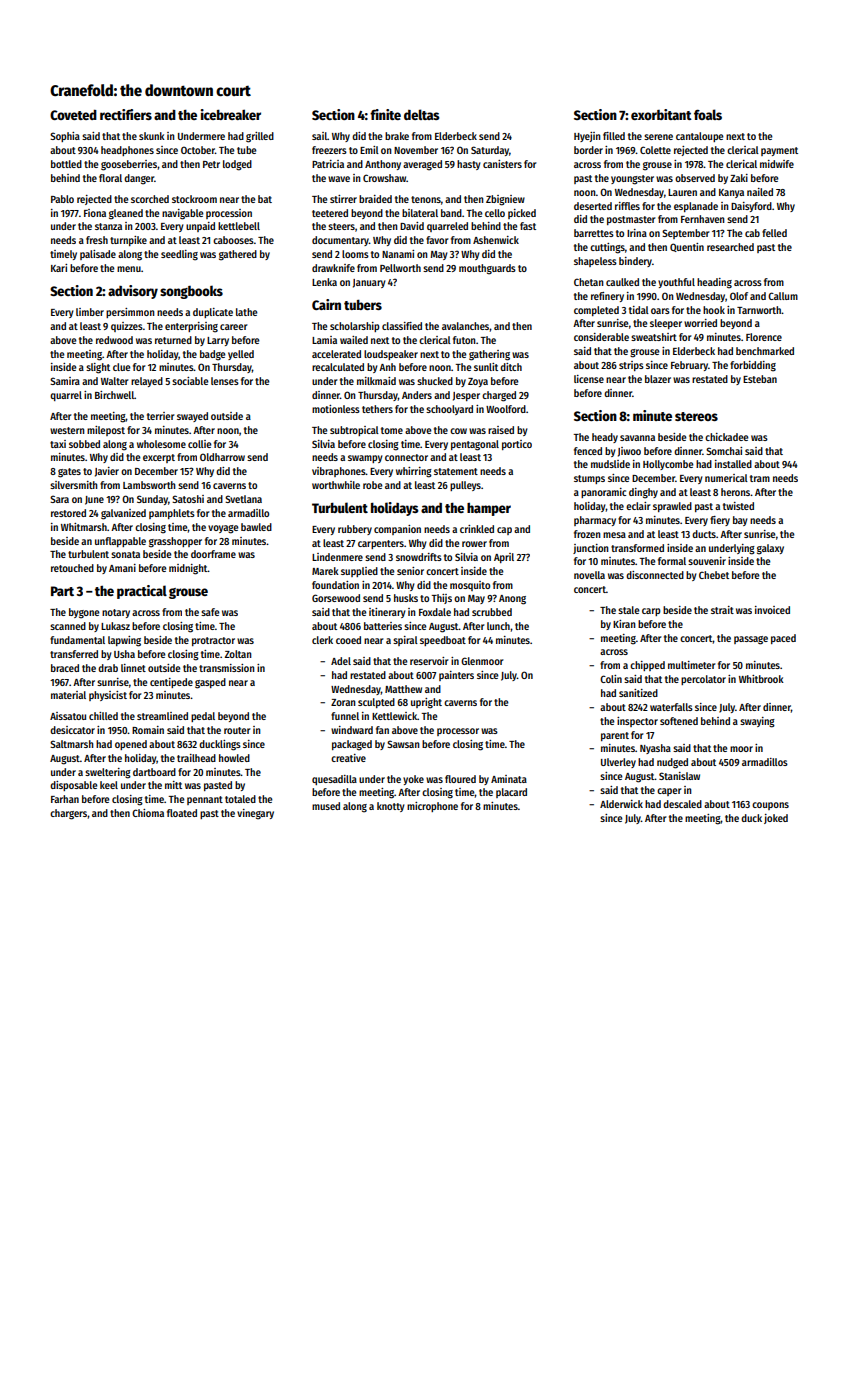  Describe the element at coordinates (738, 506) in the image. I see `twisted` at that location.
